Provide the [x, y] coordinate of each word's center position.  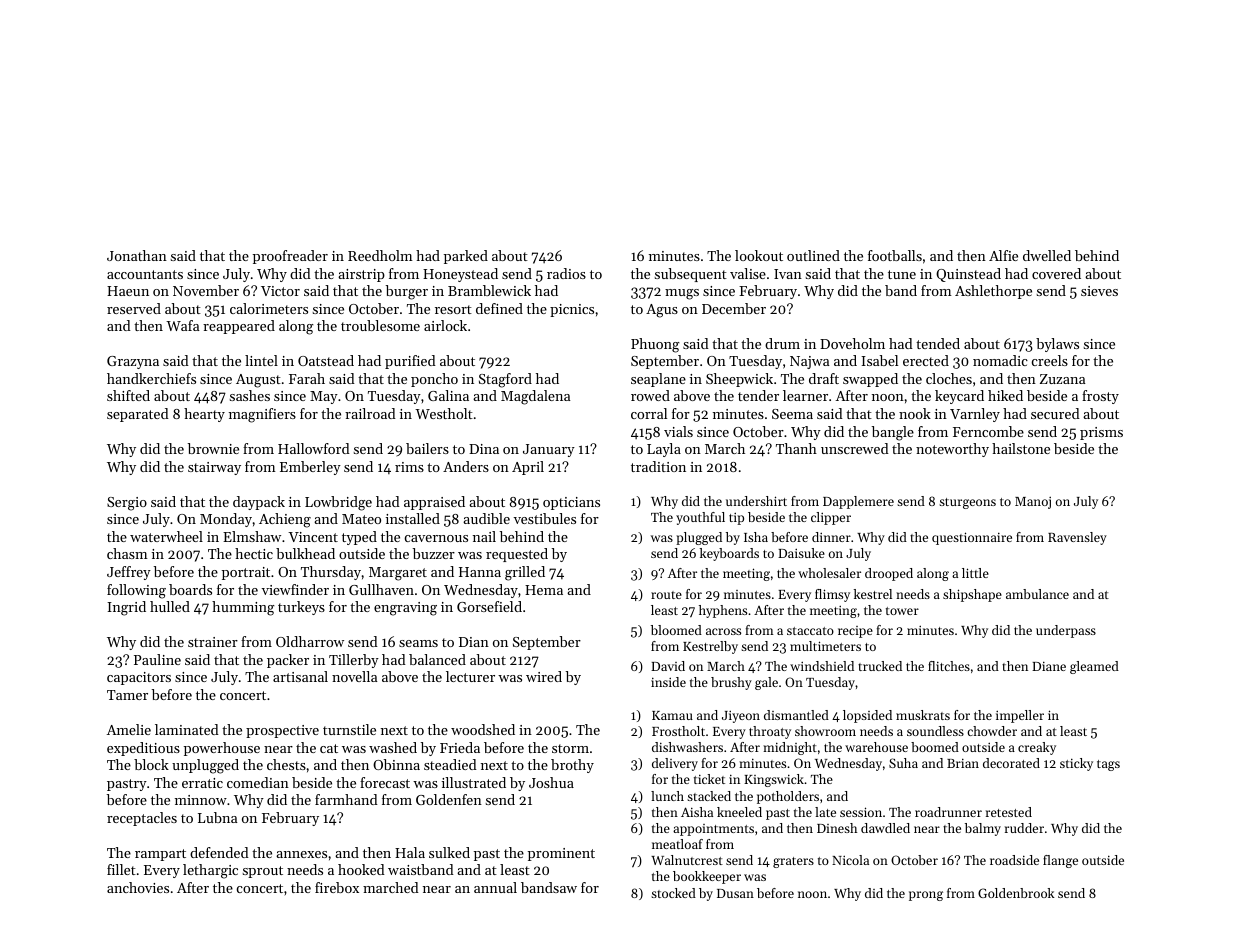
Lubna [217, 817]
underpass [1066, 631]
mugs [682, 294]
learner [805, 395]
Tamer [127, 695]
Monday [226, 520]
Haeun [128, 291]
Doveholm [852, 343]
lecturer [470, 676]
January [549, 450]
